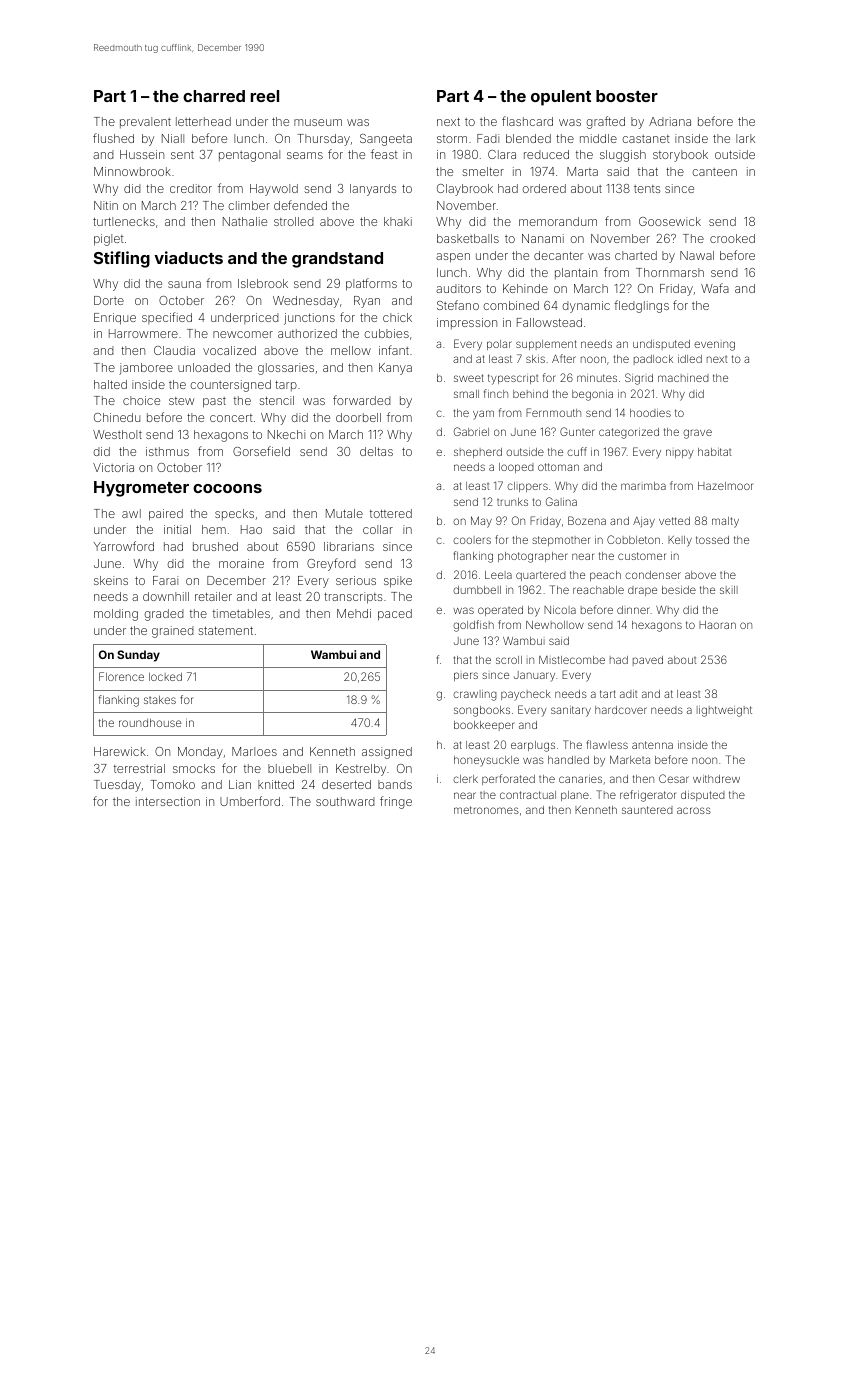  What do you see at coordinates (121, 676) in the screenshot?
I see `Florence` at bounding box center [121, 676].
